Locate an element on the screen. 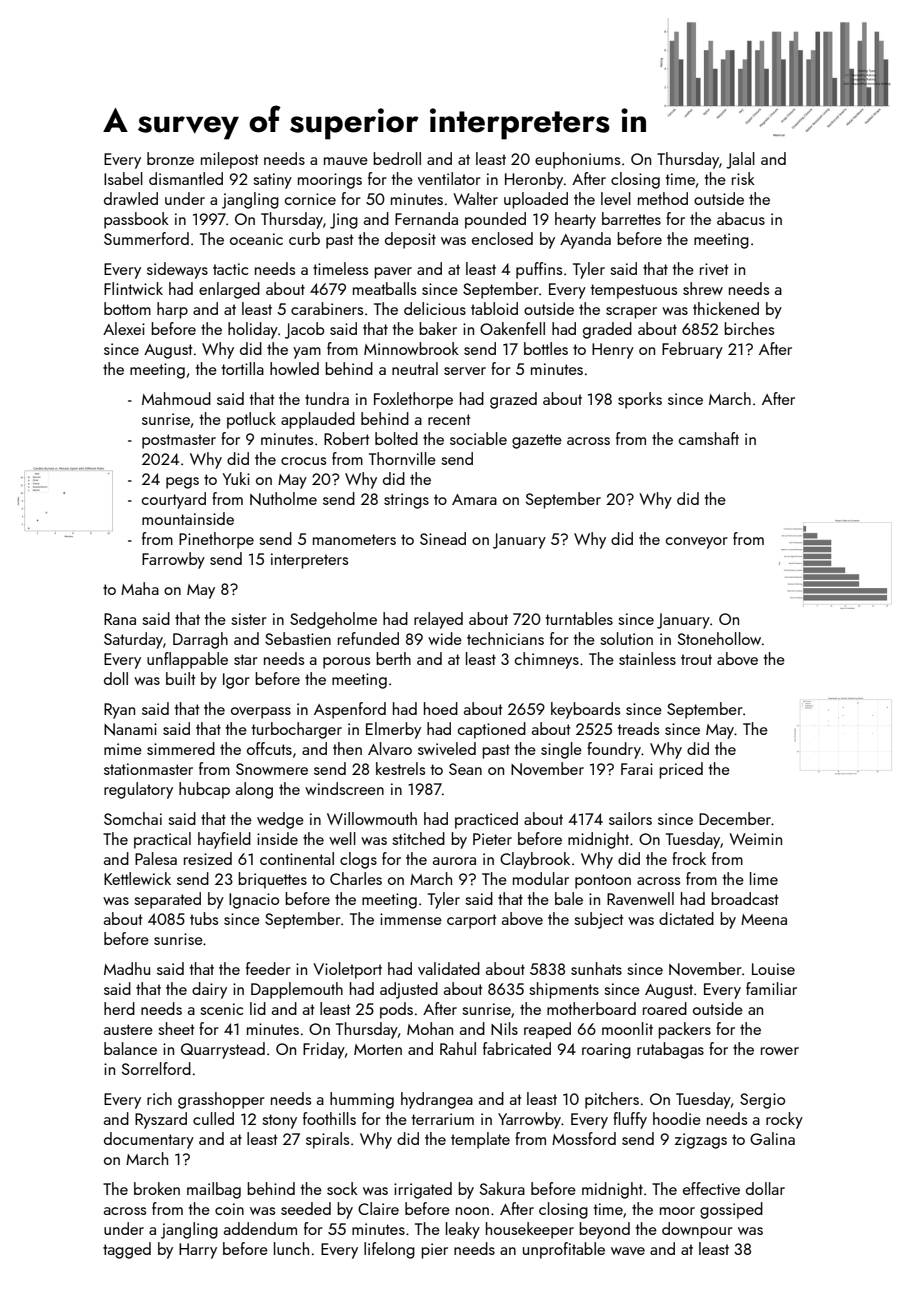 This screenshot has width=908, height=1316. Heronby is located at coordinates (534, 180).
